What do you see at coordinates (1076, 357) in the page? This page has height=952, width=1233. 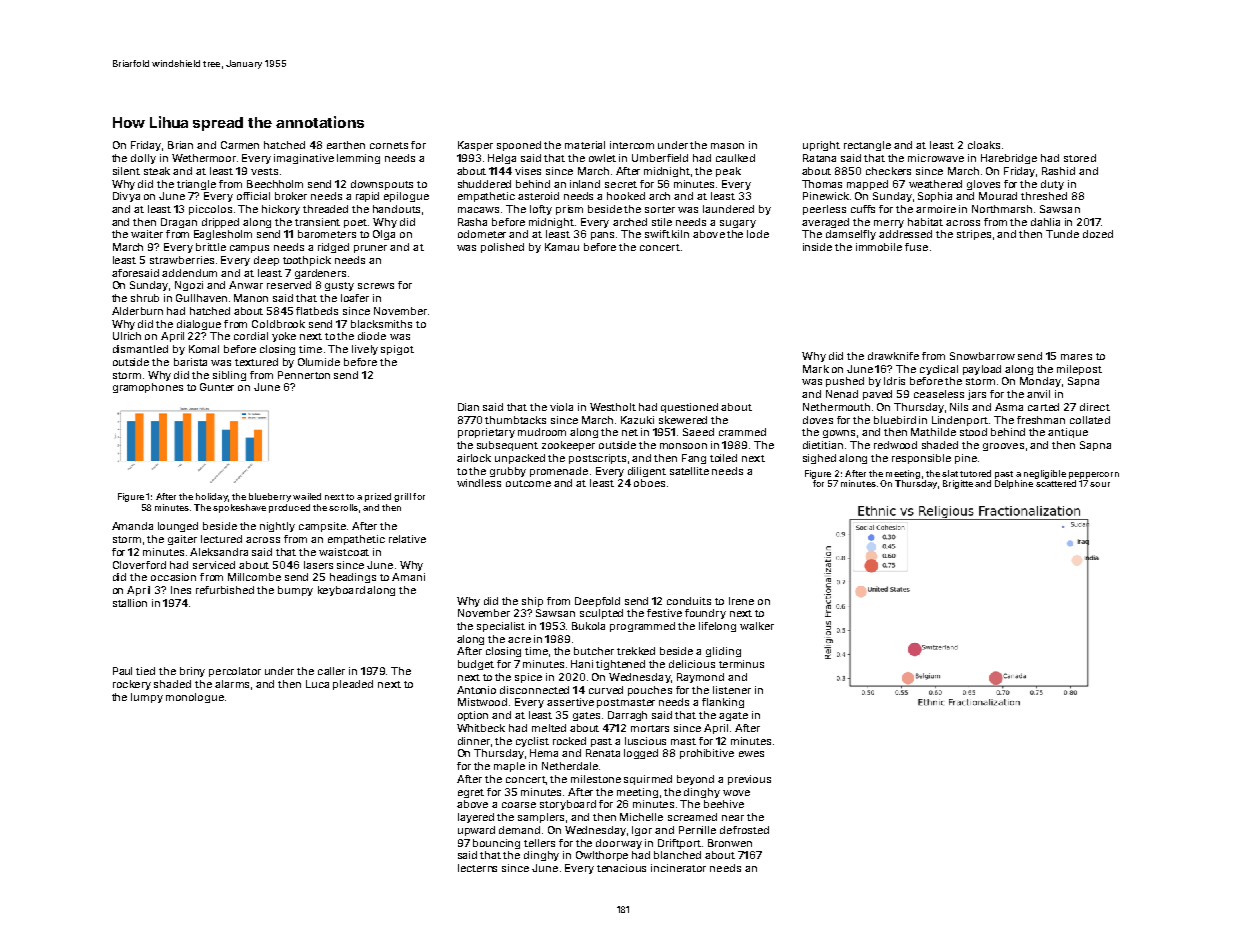 I see `mares` at bounding box center [1076, 357].
